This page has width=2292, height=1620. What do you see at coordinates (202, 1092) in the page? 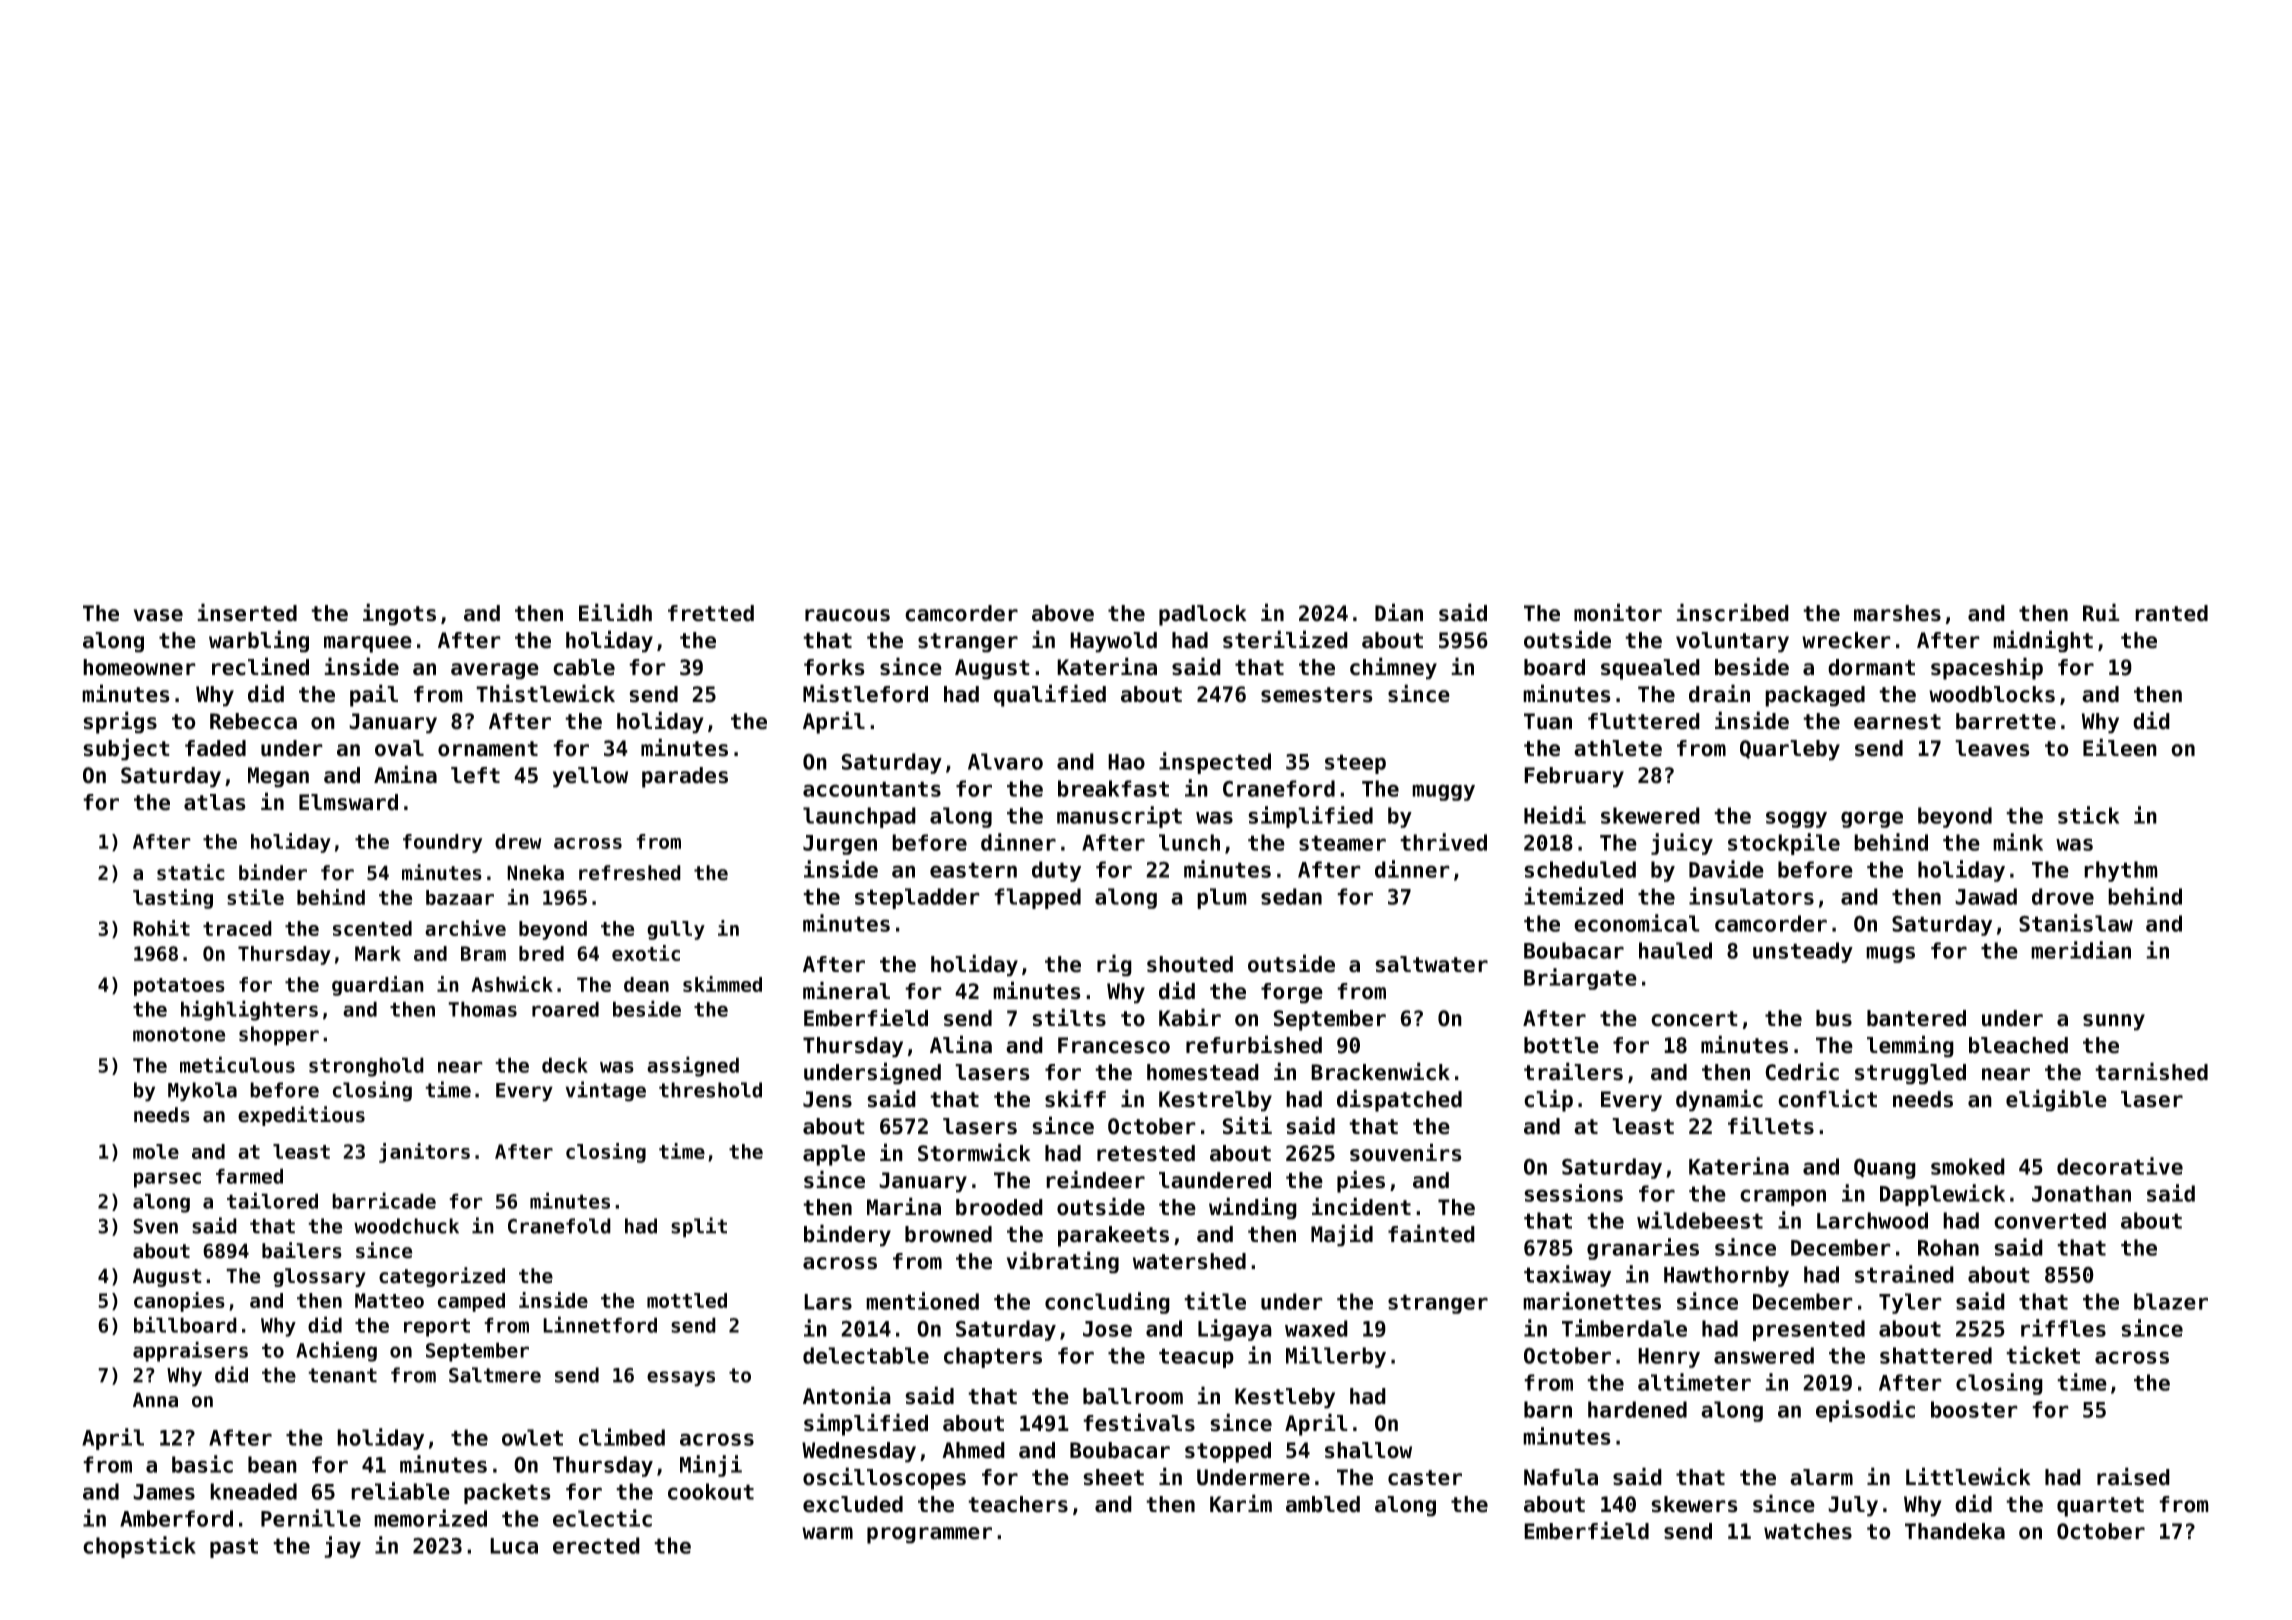
I see `Mykola` at bounding box center [202, 1092].
